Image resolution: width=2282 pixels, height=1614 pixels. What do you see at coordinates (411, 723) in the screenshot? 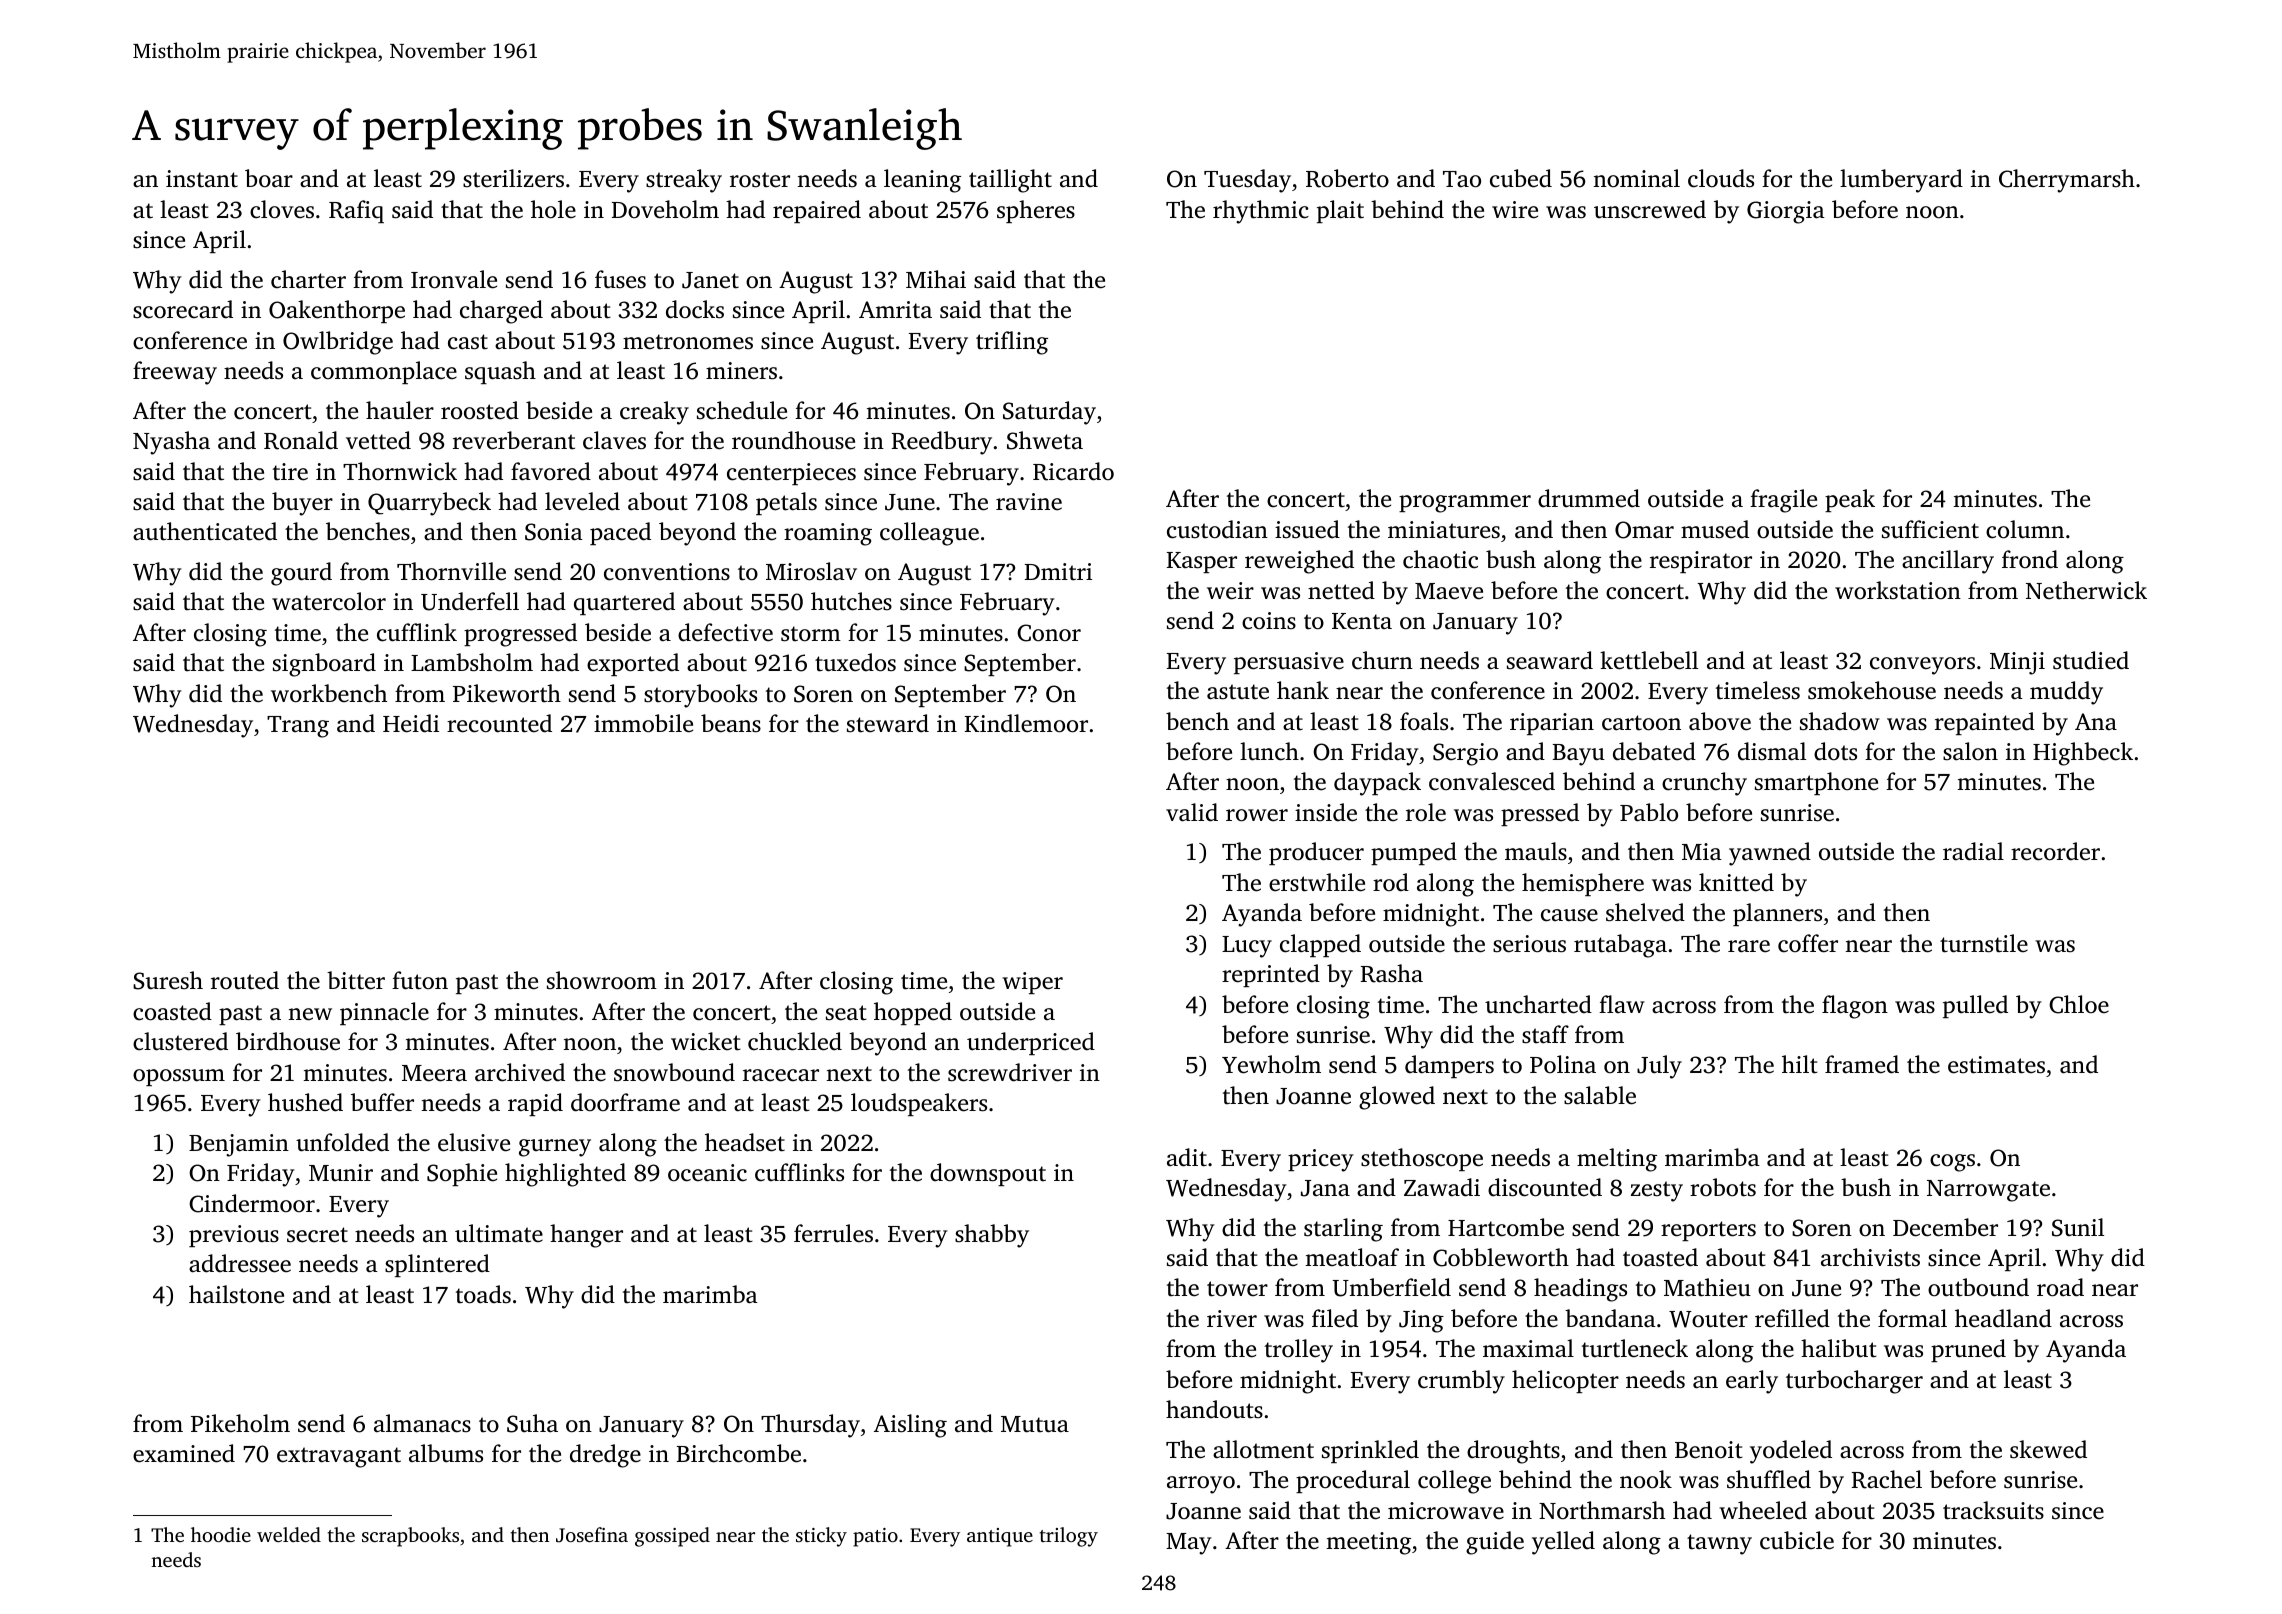
I see `Heidi` at bounding box center [411, 723].
